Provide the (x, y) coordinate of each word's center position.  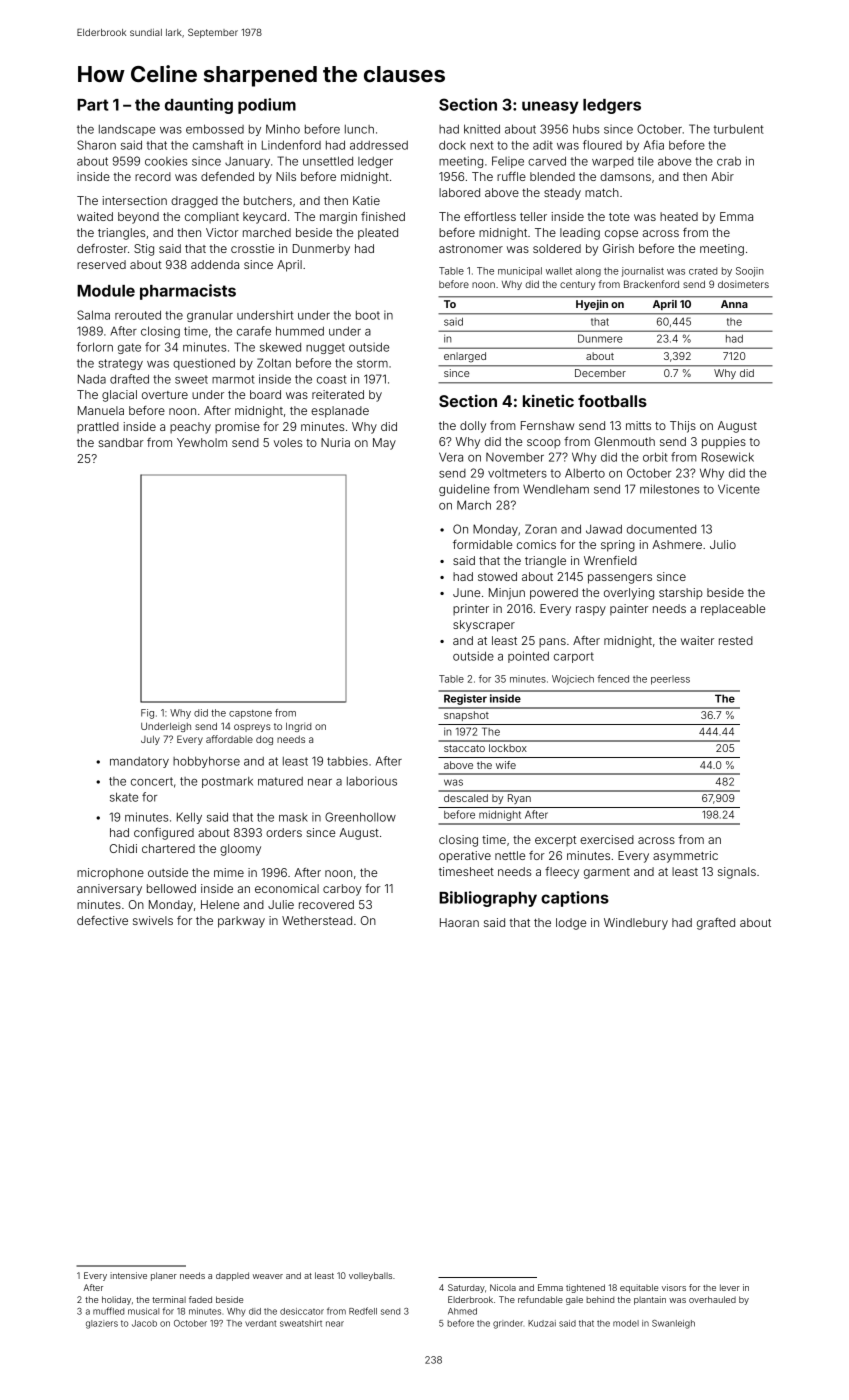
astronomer (471, 249)
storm (372, 363)
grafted (716, 924)
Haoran (459, 922)
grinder (508, 1324)
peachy (190, 428)
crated (703, 271)
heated (679, 216)
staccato (464, 748)
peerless (670, 680)
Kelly (189, 818)
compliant (212, 217)
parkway (241, 922)
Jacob (144, 1323)
